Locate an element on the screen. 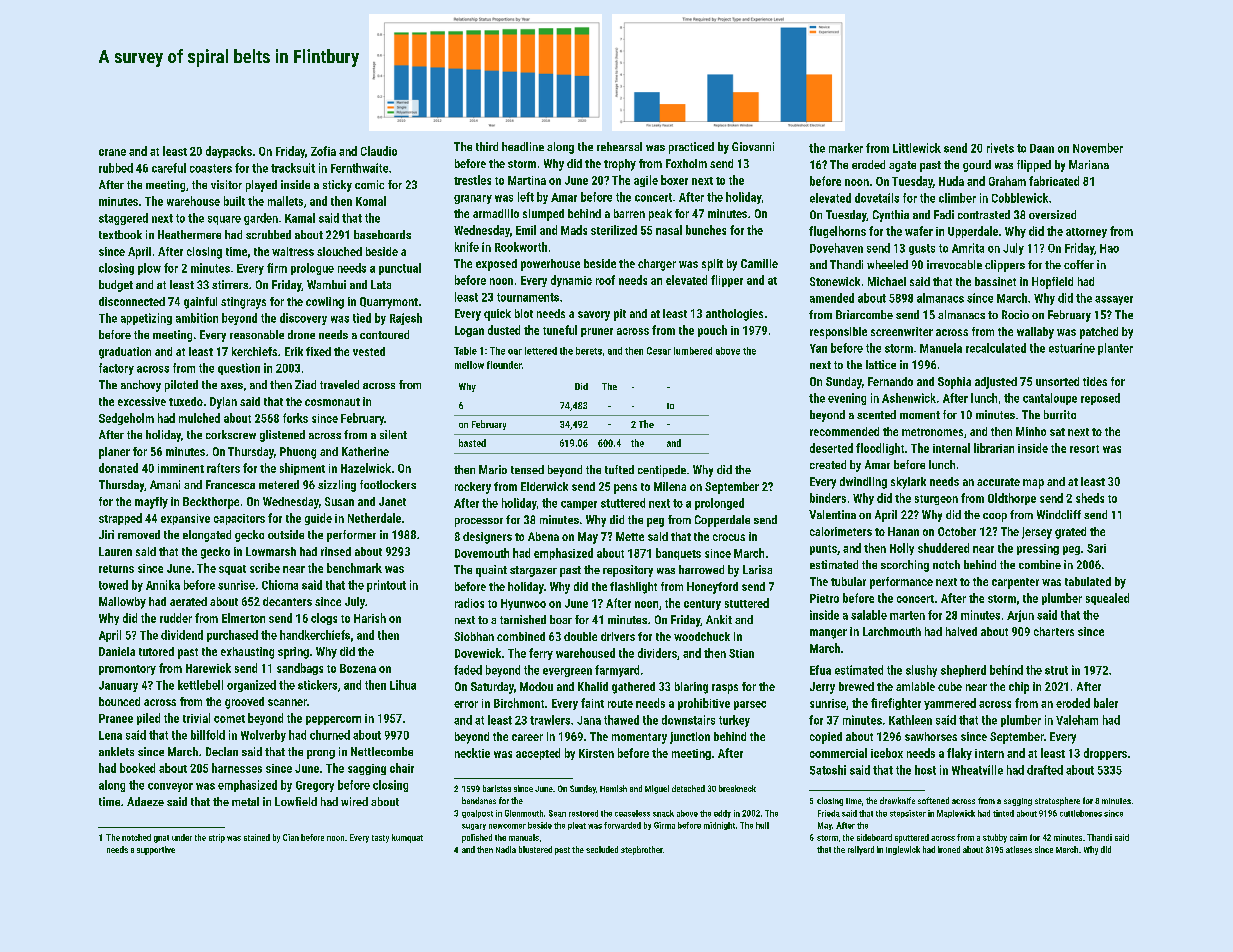 The image size is (1233, 952). trestles is located at coordinates (472, 180).
